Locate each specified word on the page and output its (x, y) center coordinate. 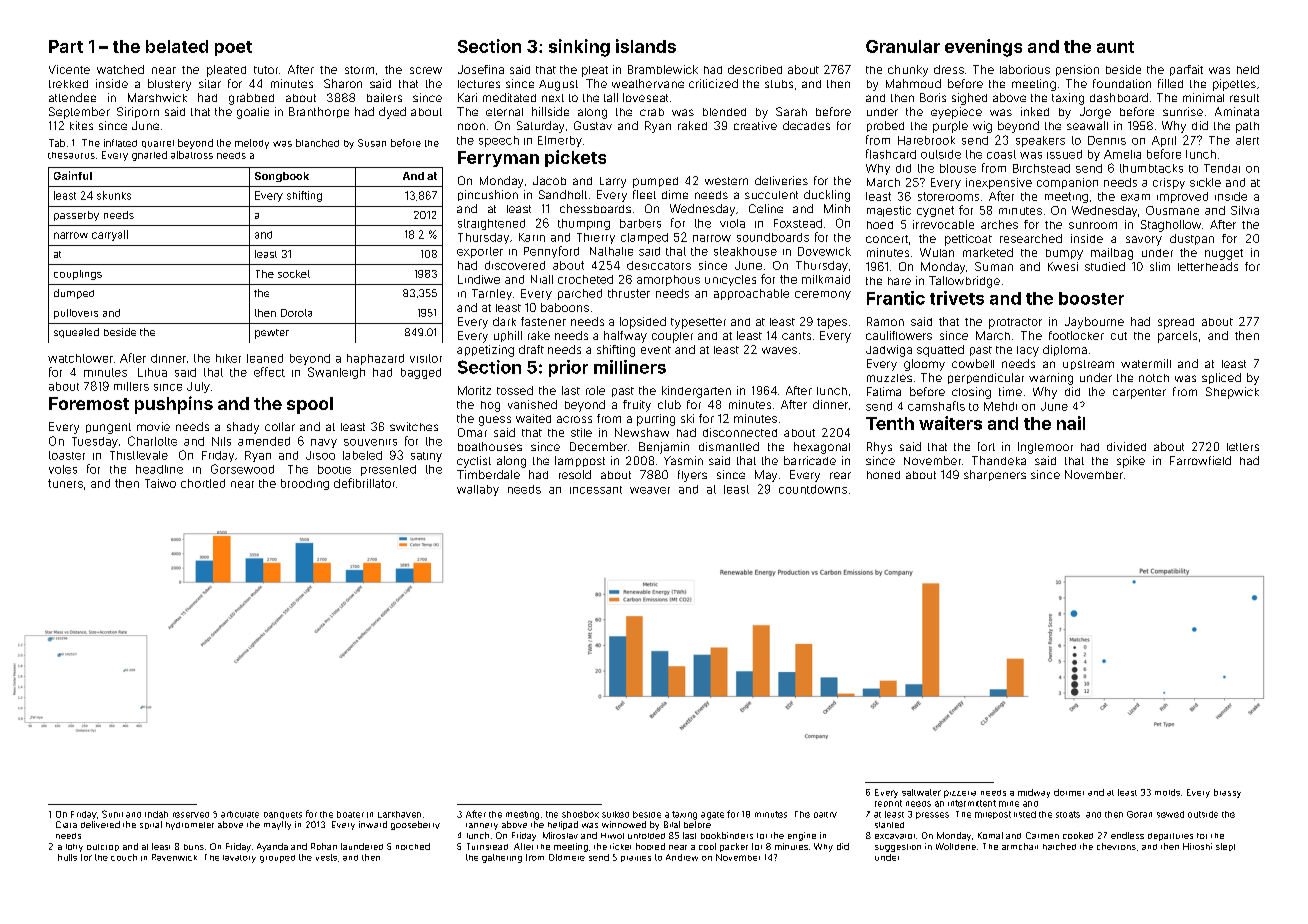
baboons (565, 307)
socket (294, 274)
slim (1160, 266)
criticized (713, 83)
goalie (253, 113)
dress (949, 69)
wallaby (478, 490)
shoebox (580, 814)
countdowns (813, 489)
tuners (65, 483)
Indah (156, 814)
